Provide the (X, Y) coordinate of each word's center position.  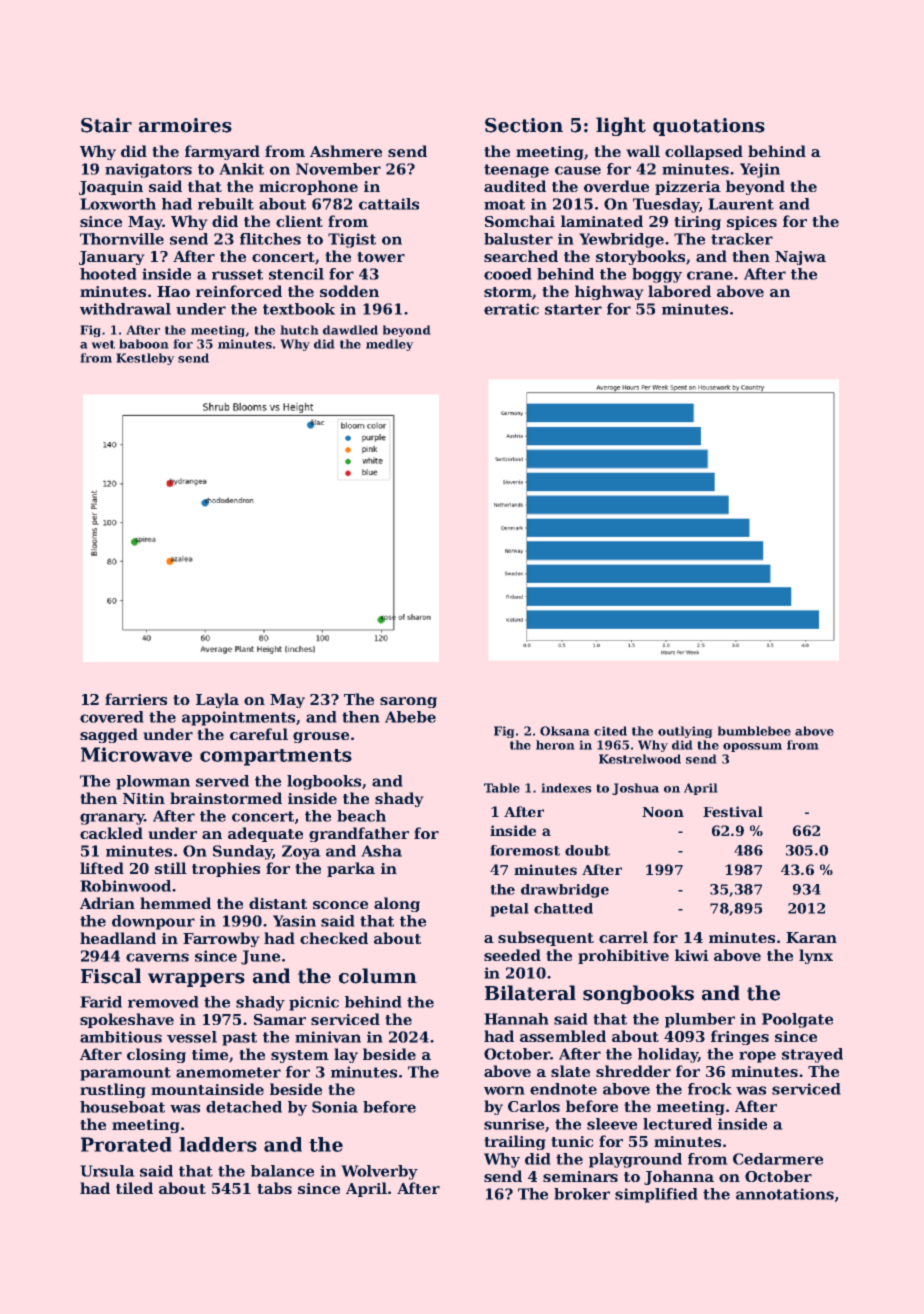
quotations (709, 127)
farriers (136, 699)
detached (244, 1107)
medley (390, 345)
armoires (185, 125)
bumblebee (754, 731)
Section (524, 125)
